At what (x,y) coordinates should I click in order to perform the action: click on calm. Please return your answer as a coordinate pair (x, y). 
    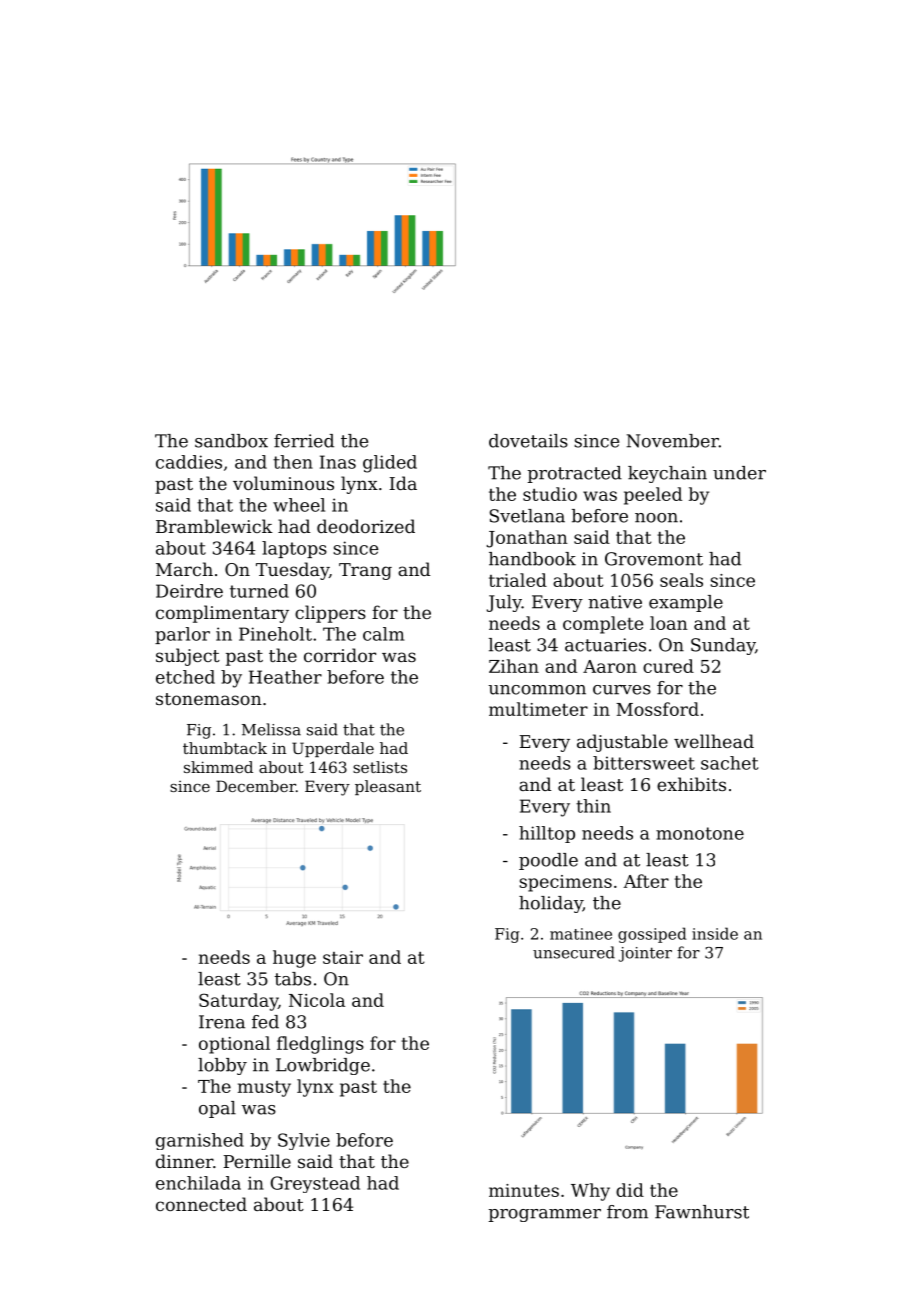
    Looking at the image, I should click on (383, 634).
